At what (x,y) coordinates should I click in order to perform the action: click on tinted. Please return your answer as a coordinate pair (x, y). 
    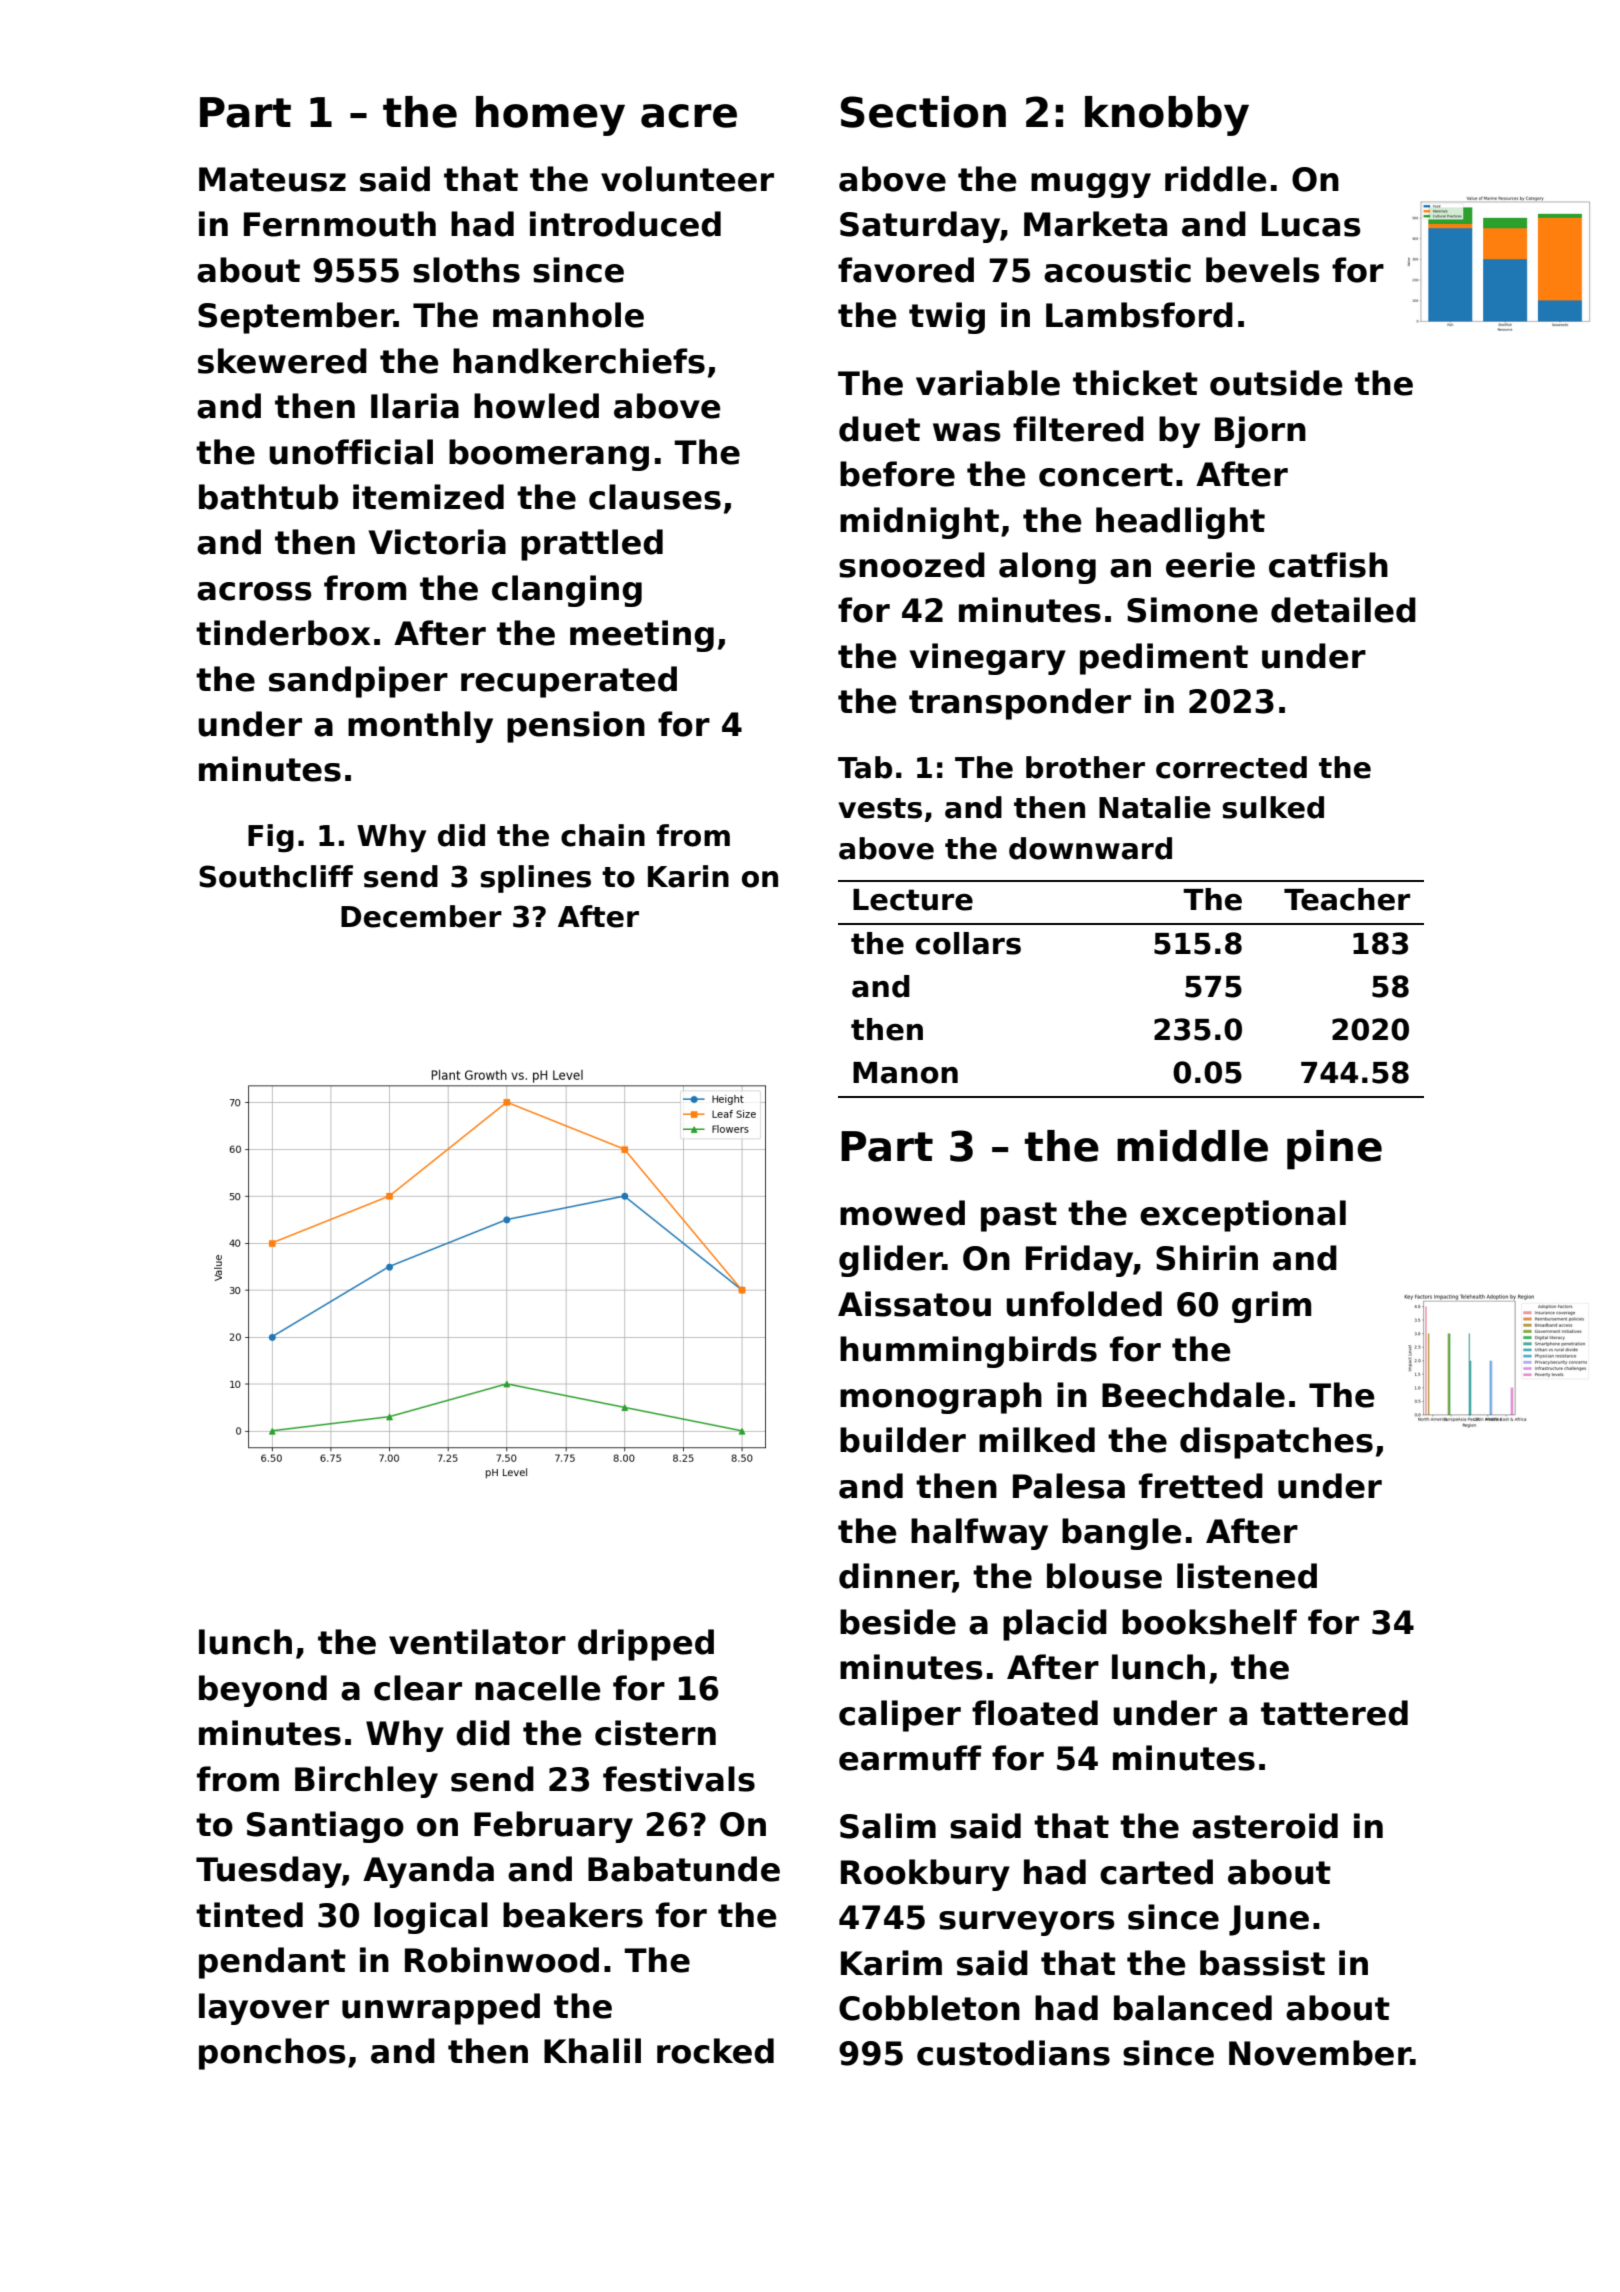
    Looking at the image, I should click on (249, 1915).
